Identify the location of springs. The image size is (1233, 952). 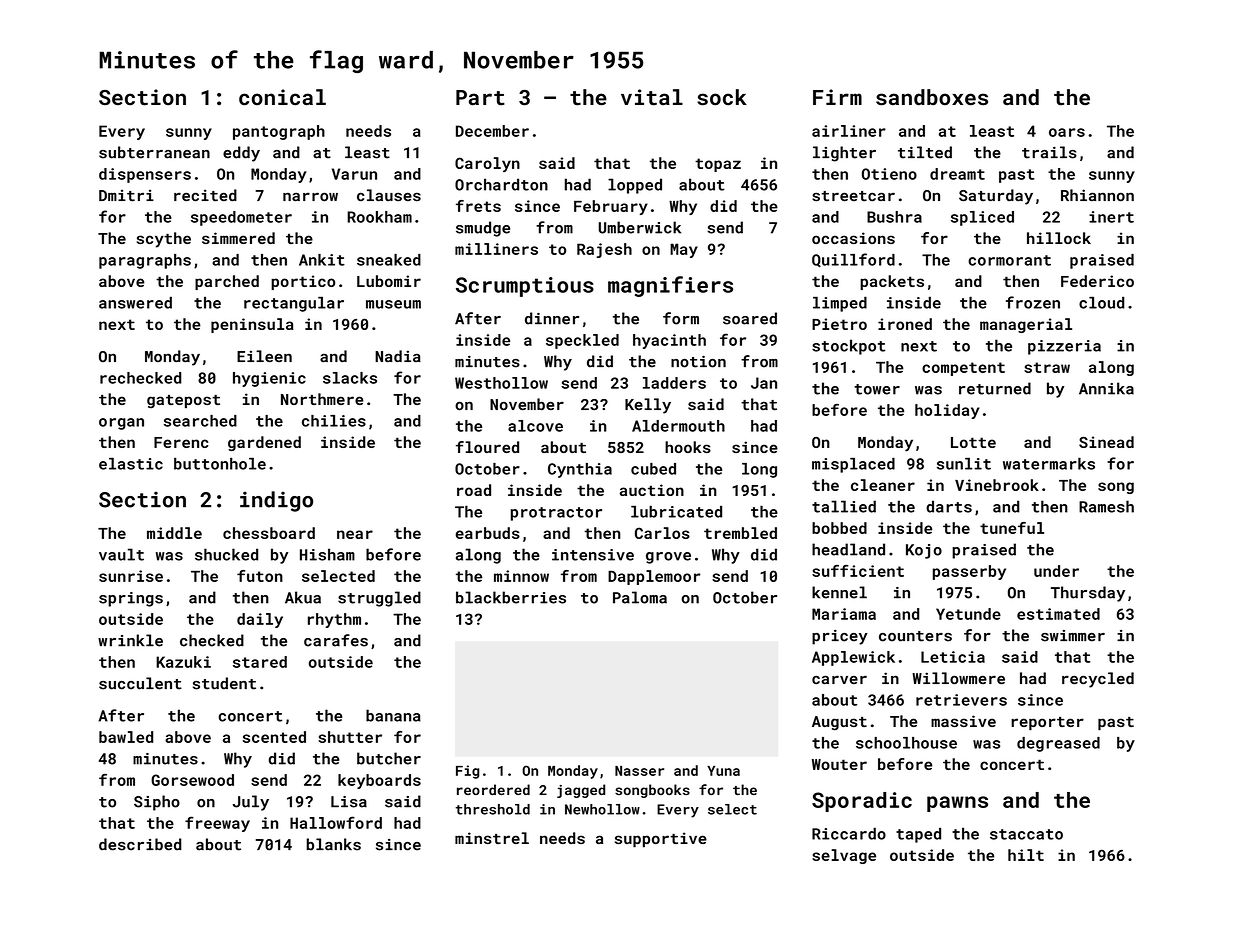
(131, 599).
